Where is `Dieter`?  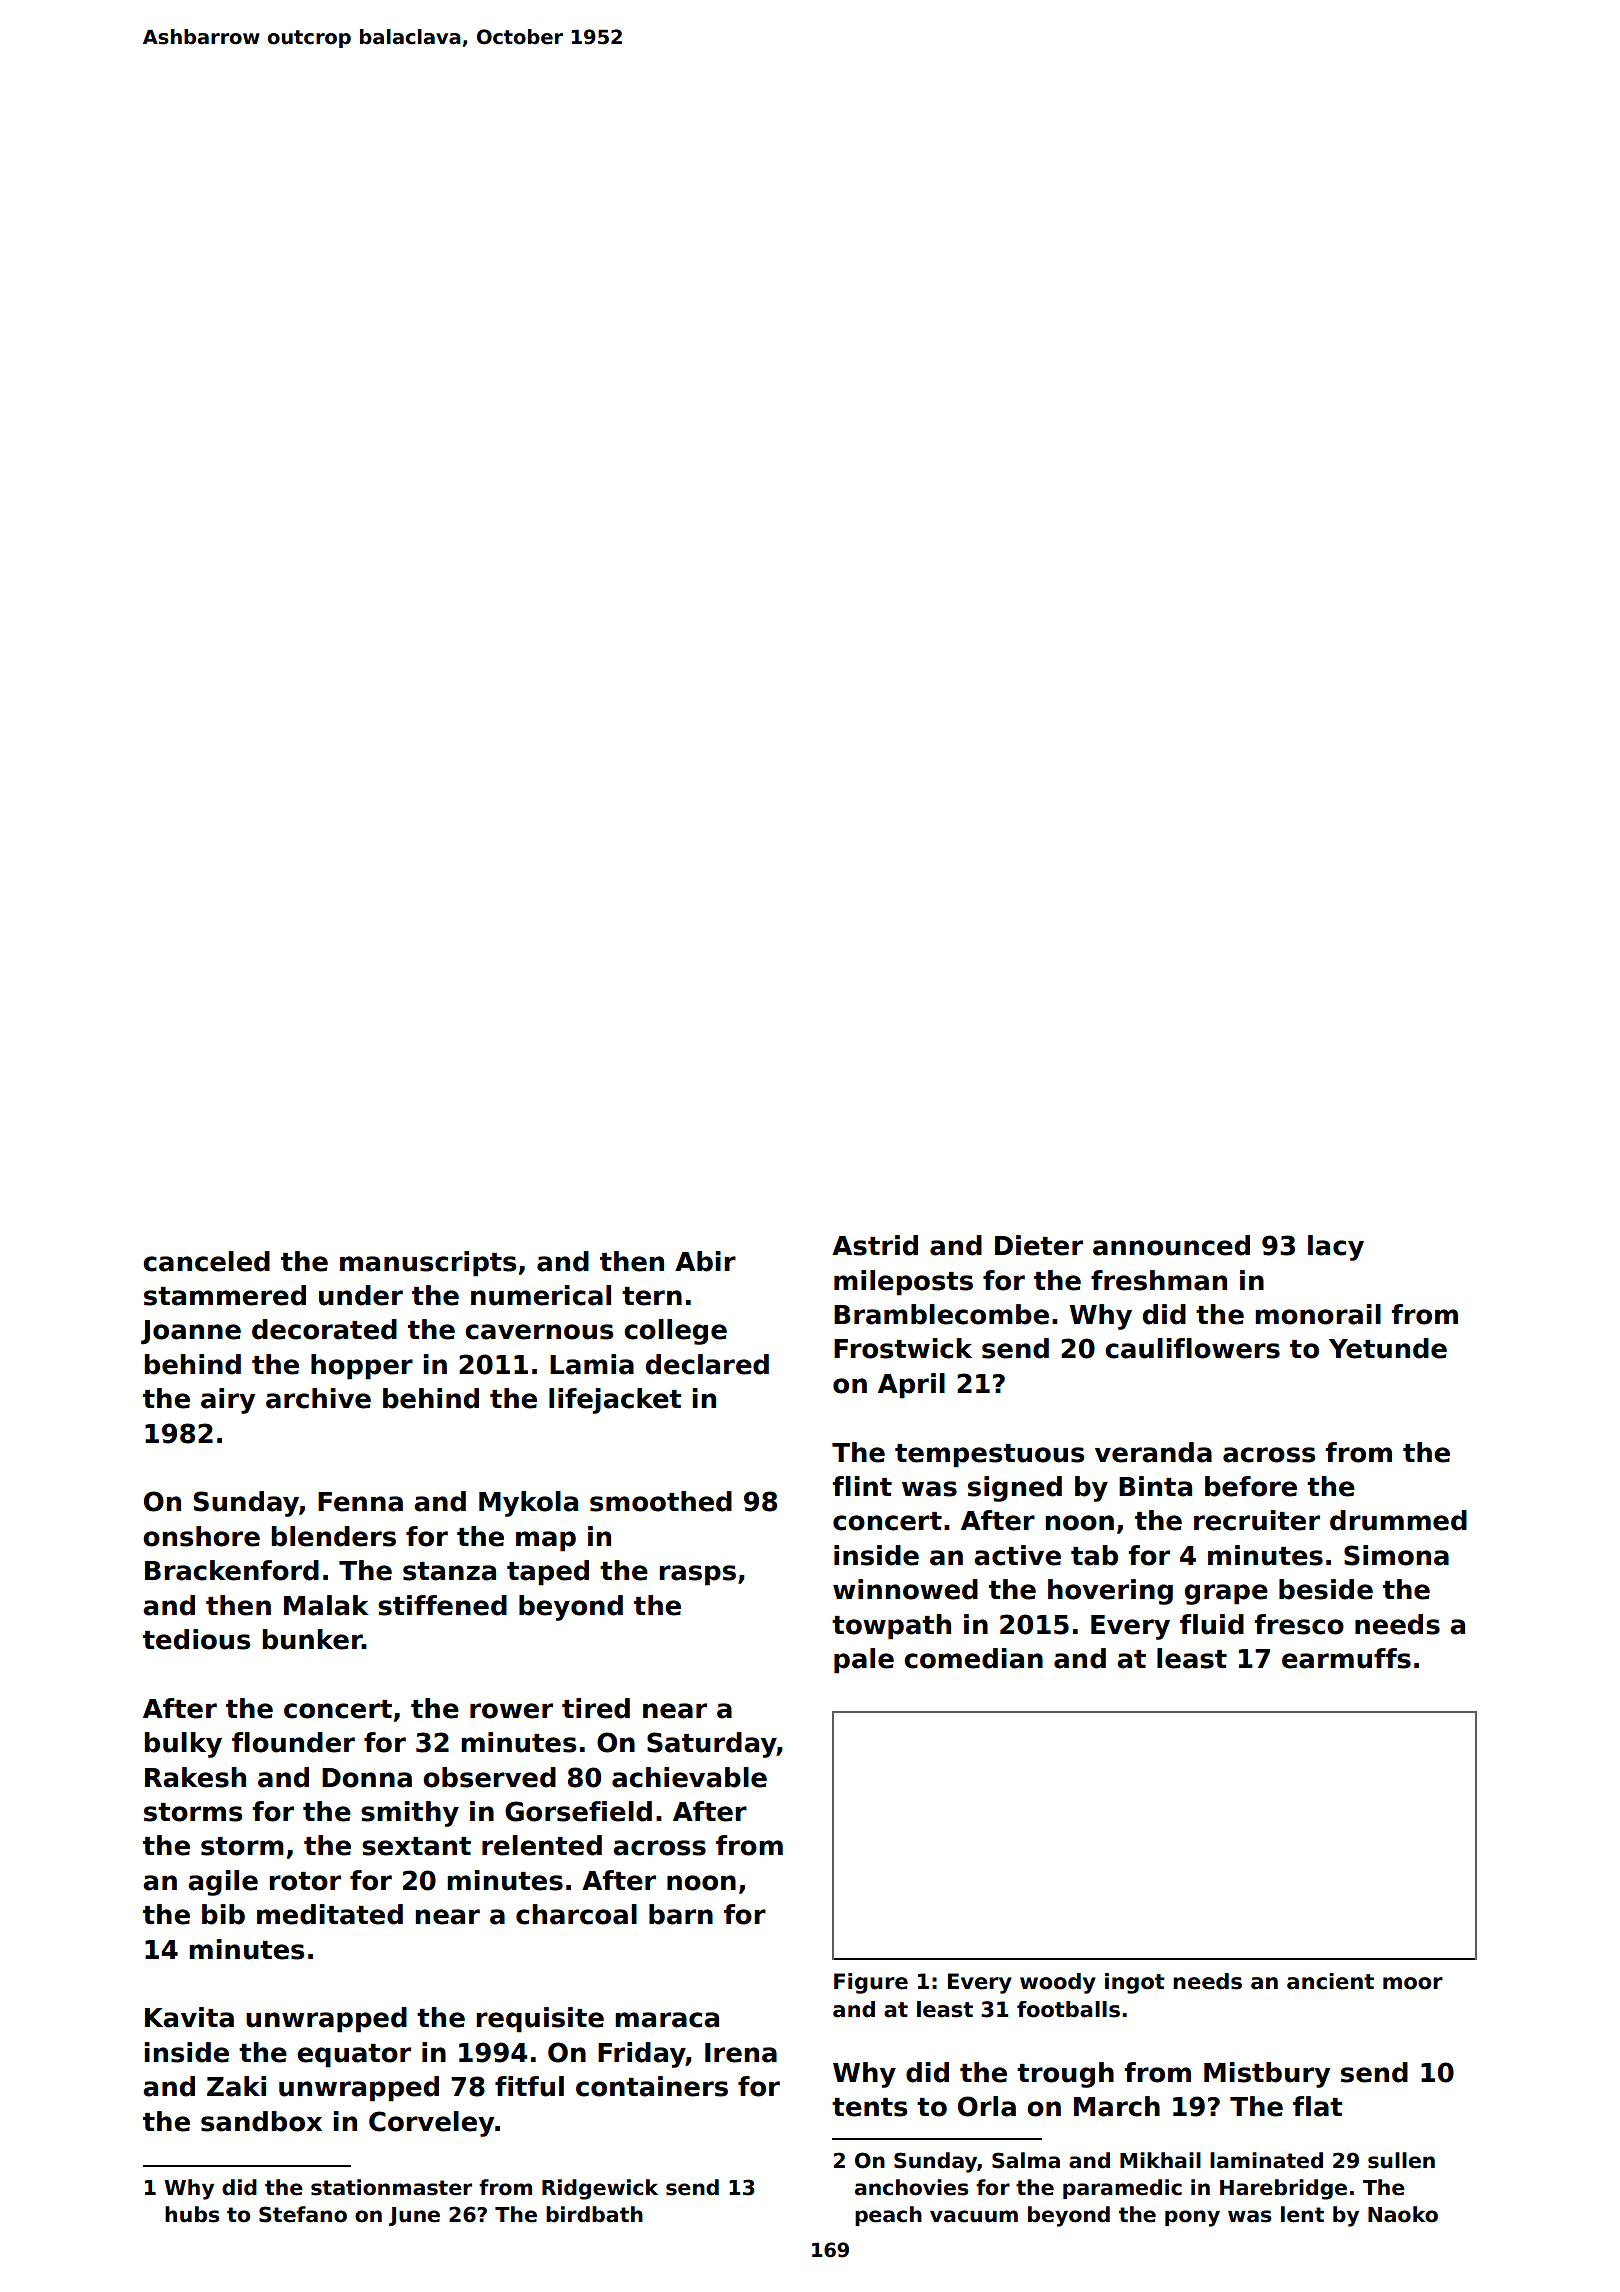 Dieter is located at coordinates (1039, 1245).
